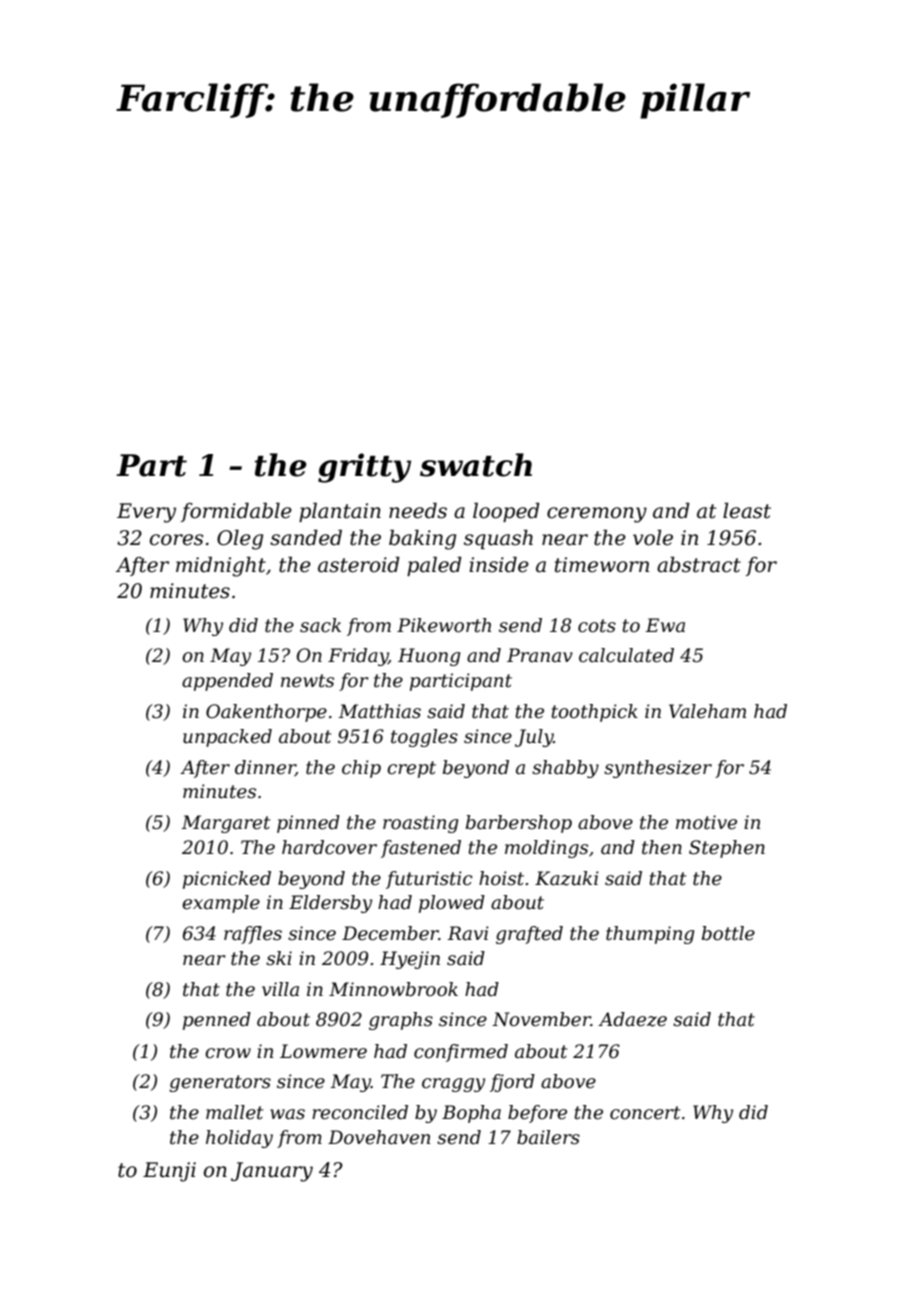 The height and width of the screenshot is (1316, 908). Describe the element at coordinates (169, 1172) in the screenshot. I see `Eunji` at that location.
